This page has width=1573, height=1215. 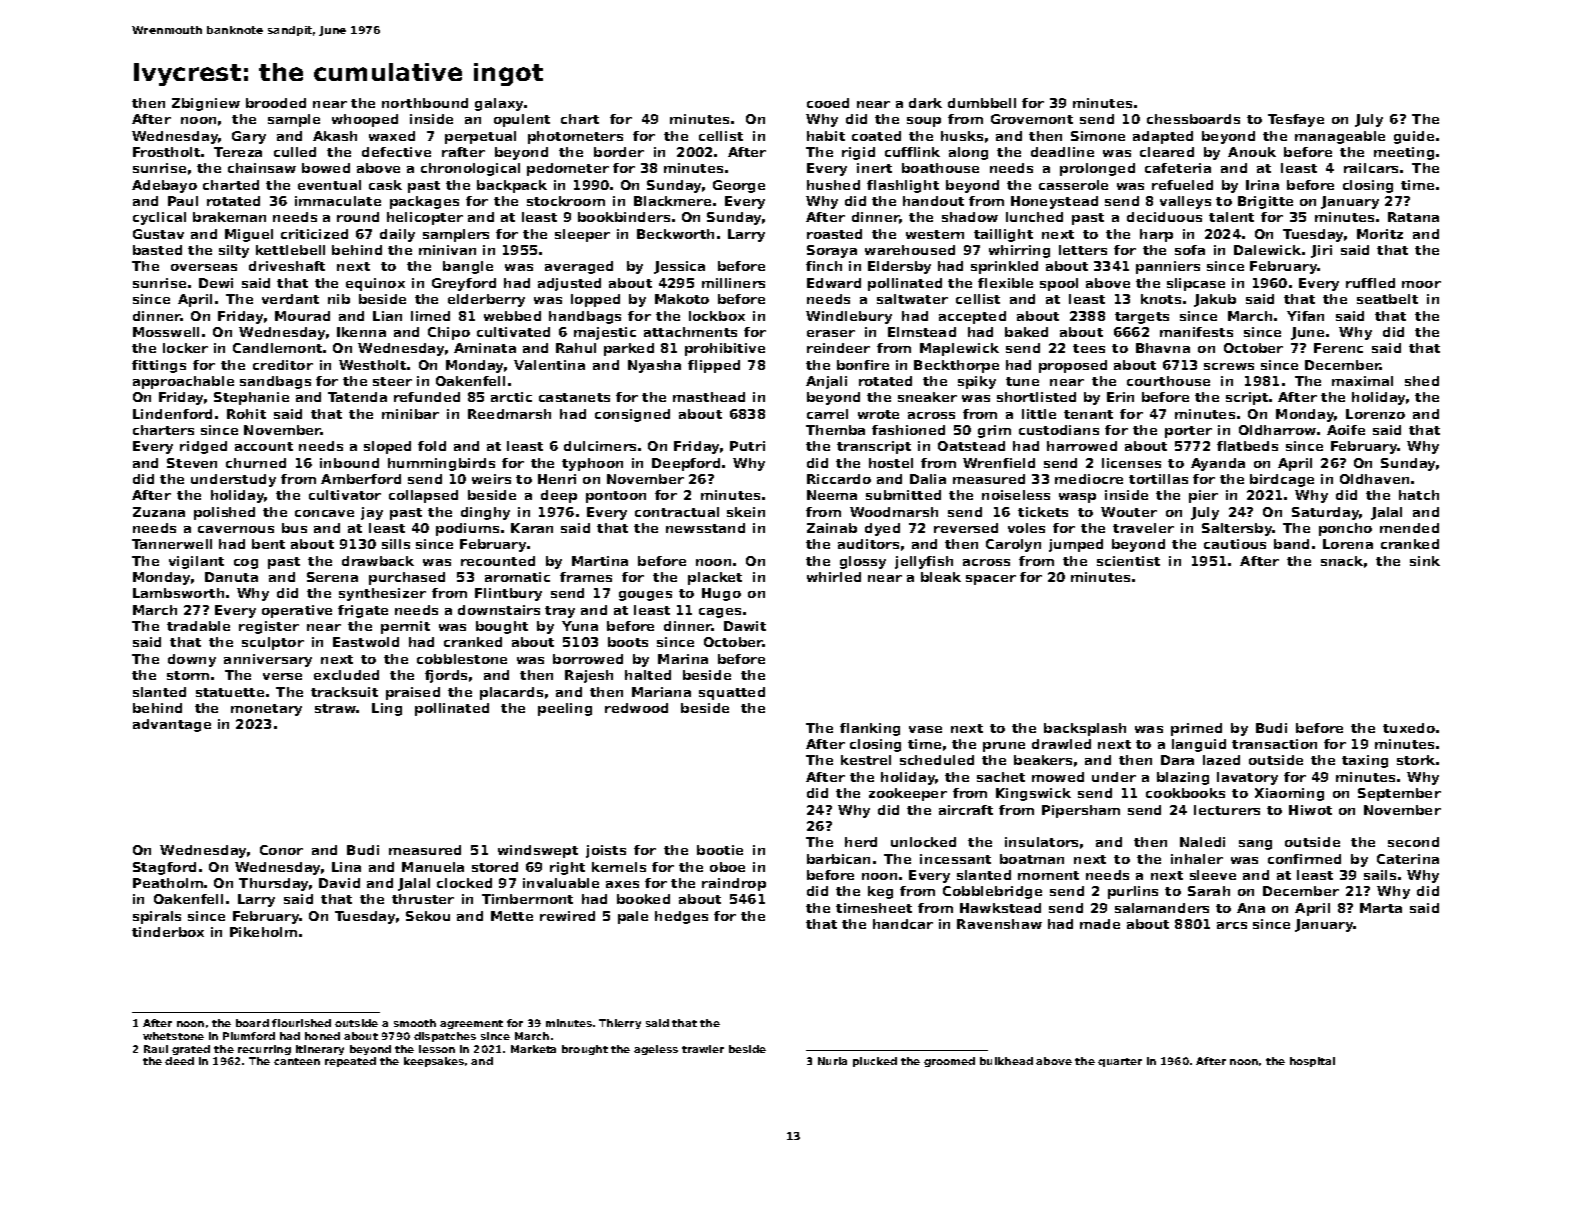 I want to click on placket, so click(x=715, y=578).
